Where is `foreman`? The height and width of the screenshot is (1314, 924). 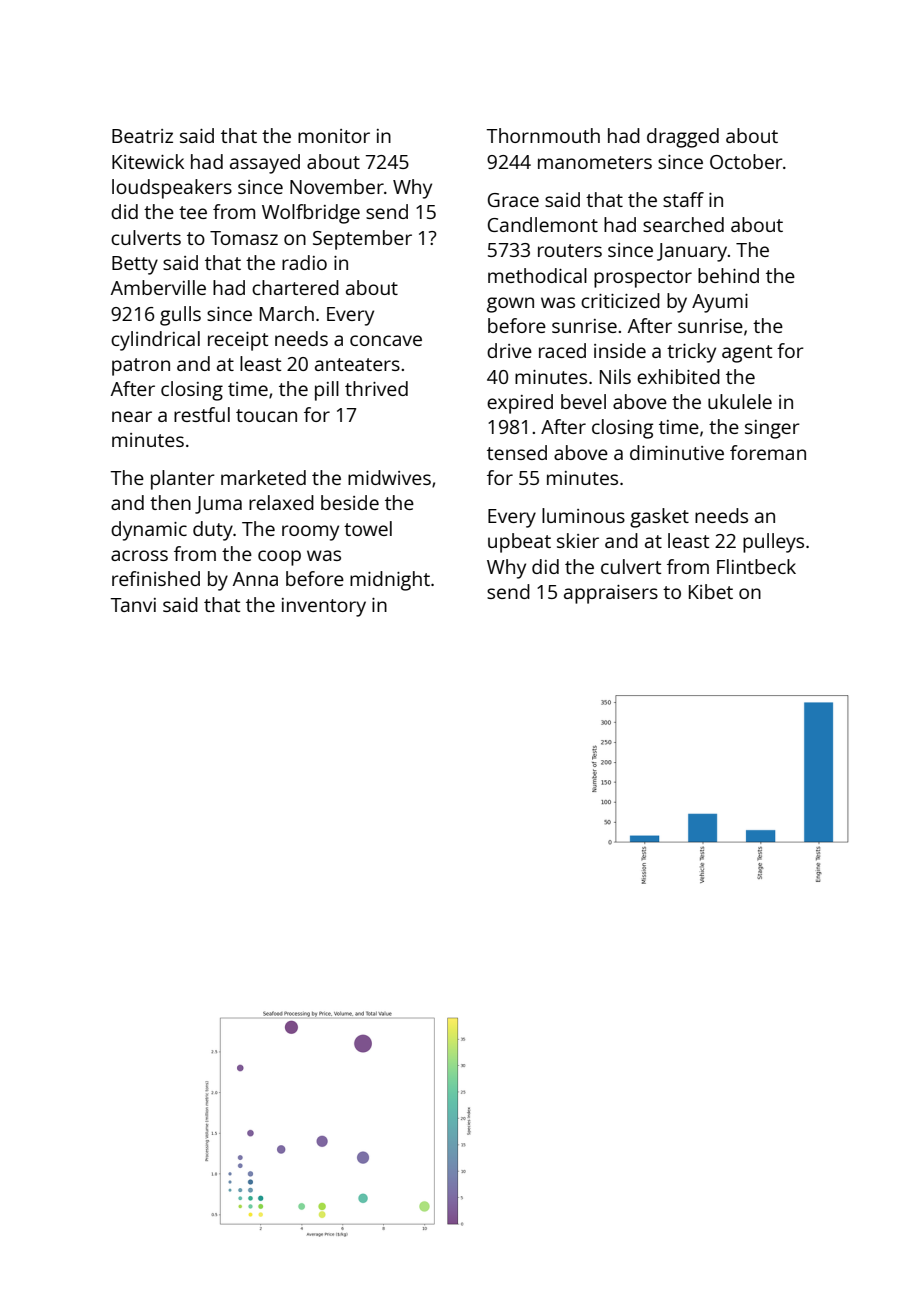 foreman is located at coordinates (768, 452).
